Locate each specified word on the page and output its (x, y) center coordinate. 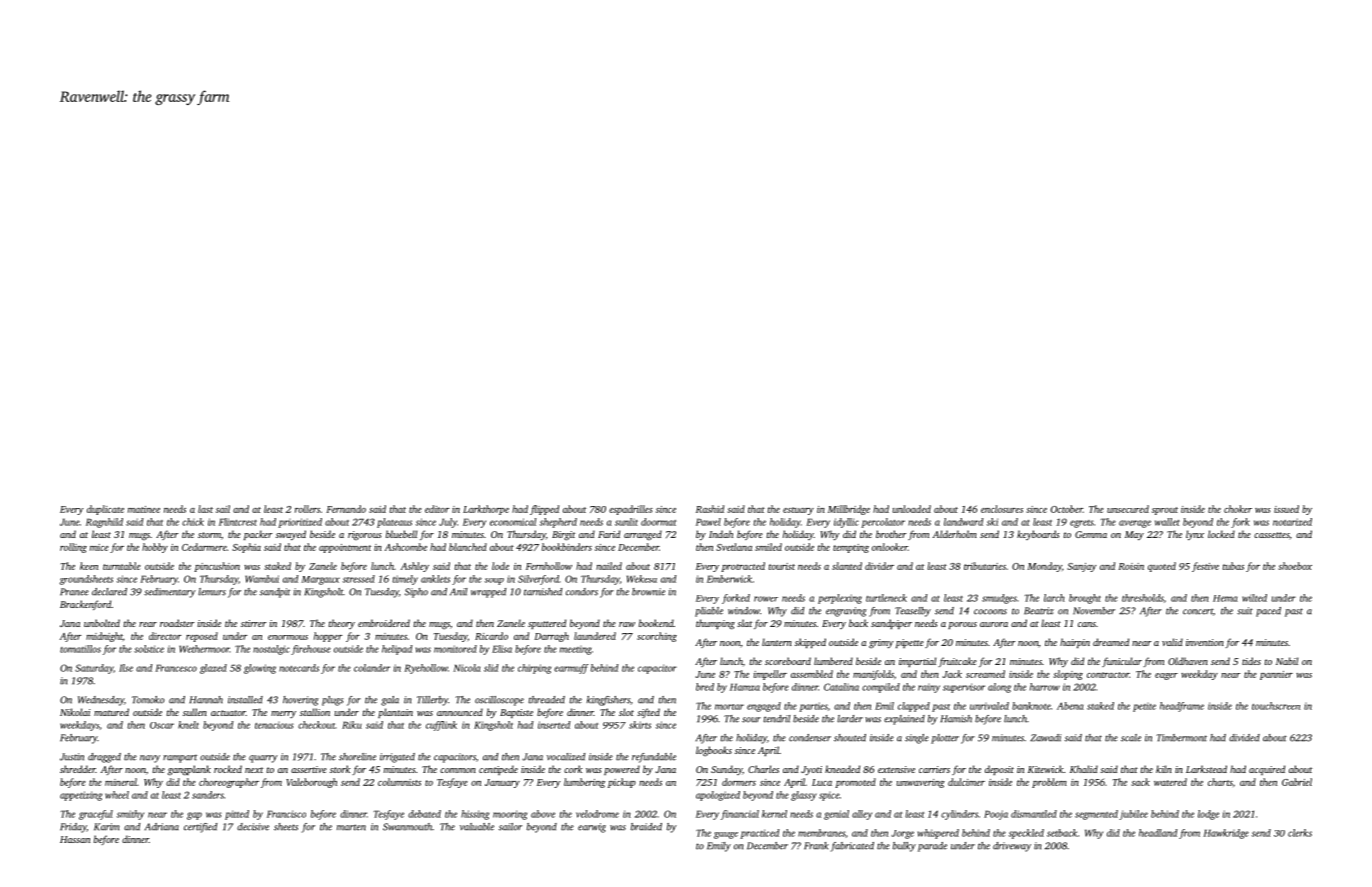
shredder (78, 769)
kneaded (842, 769)
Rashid (710, 509)
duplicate (105, 510)
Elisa (502, 649)
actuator (228, 713)
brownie (648, 592)
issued (1286, 509)
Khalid (1084, 769)
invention (1205, 642)
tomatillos (80, 649)
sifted (648, 713)
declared (109, 592)
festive (1205, 567)
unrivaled (989, 706)
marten (351, 827)
